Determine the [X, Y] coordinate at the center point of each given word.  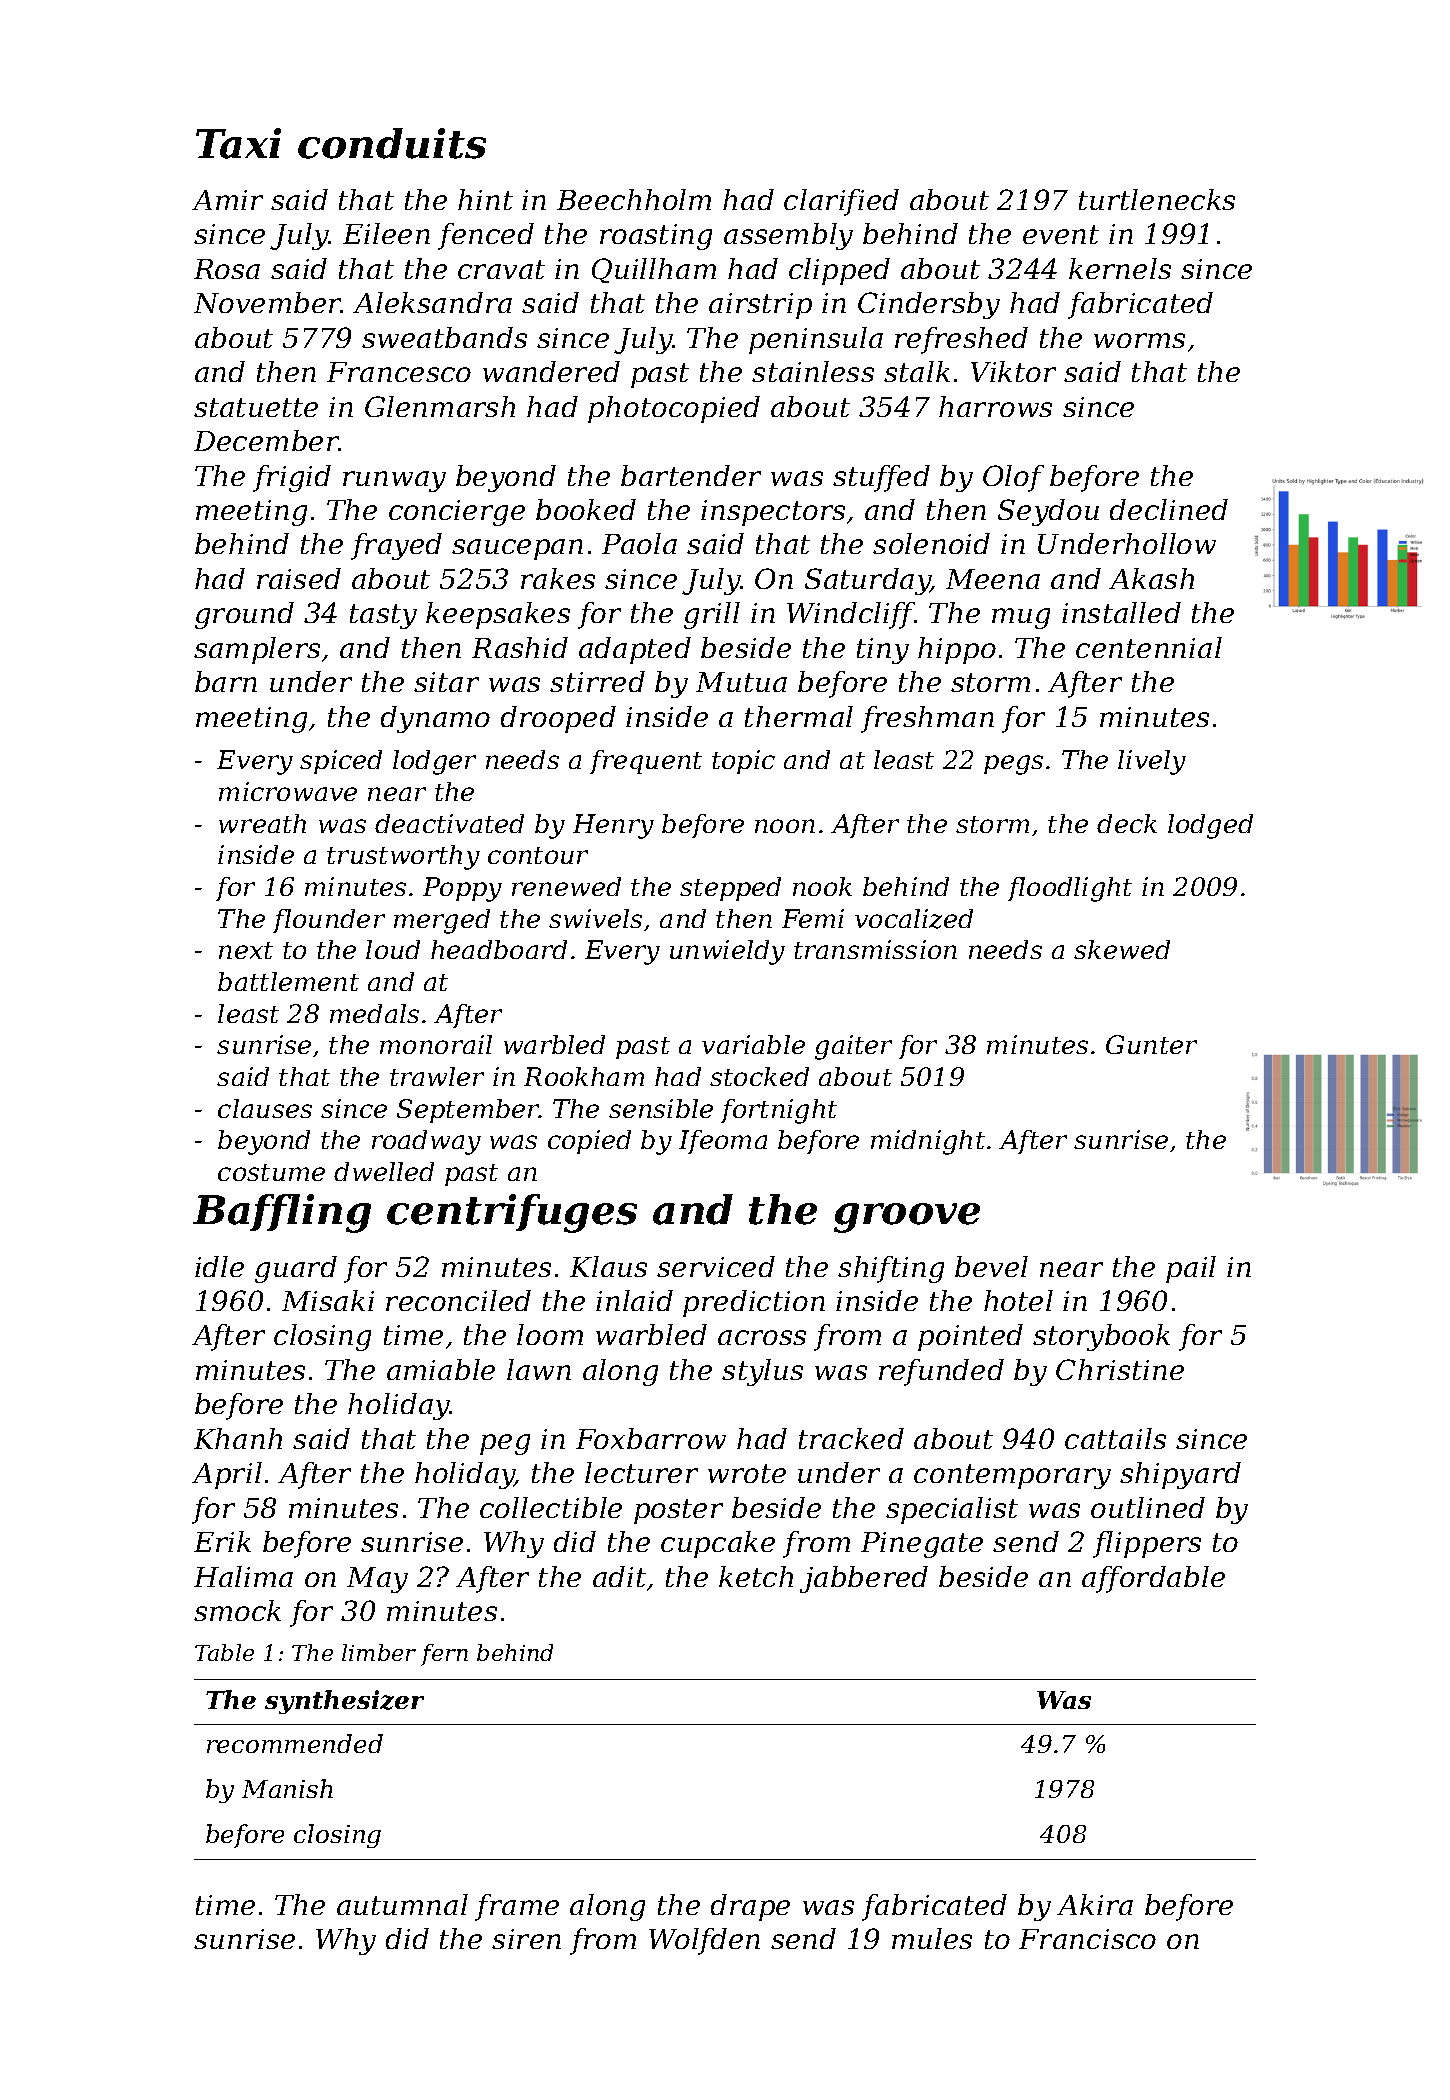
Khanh [238, 1438]
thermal [799, 716]
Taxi [238, 143]
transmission [875, 949]
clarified [841, 202]
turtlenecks [1157, 199]
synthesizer [344, 1702]
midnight [928, 1142]
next [246, 950]
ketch [756, 1576]
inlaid [634, 1300]
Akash [1151, 578]
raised [299, 578]
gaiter [853, 1047]
